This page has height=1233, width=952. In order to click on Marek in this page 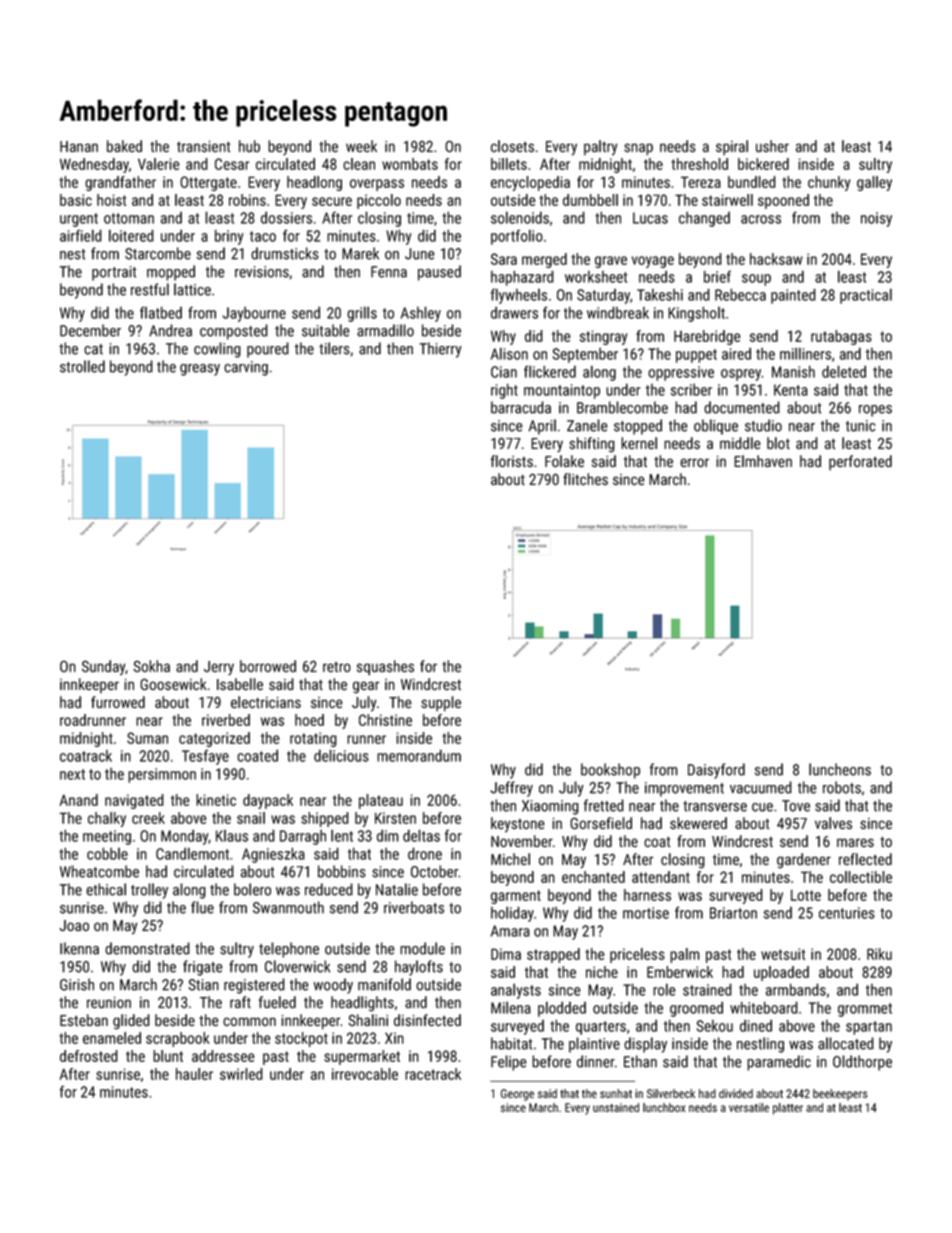, I will do `click(360, 253)`.
